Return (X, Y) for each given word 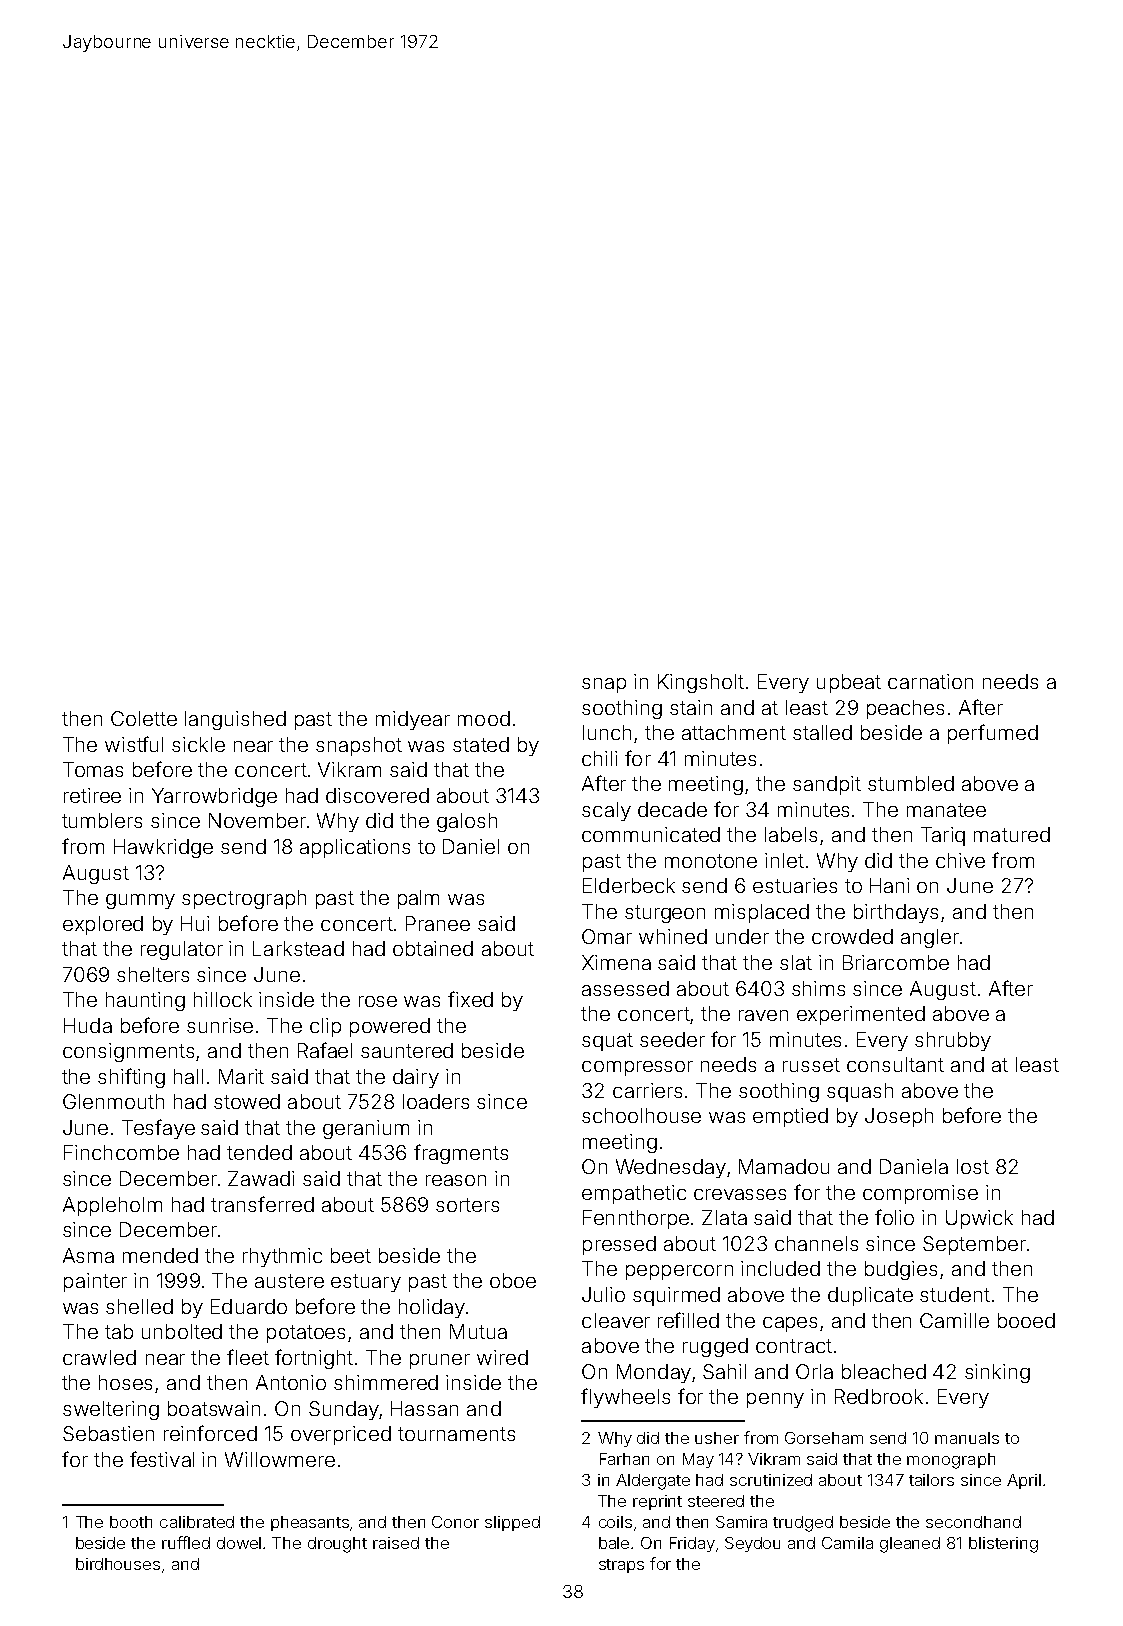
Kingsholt (701, 683)
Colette (144, 718)
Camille (954, 1320)
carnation (930, 681)
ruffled (186, 1542)
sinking (997, 1373)
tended (259, 1152)
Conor (455, 1522)
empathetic (634, 1194)
